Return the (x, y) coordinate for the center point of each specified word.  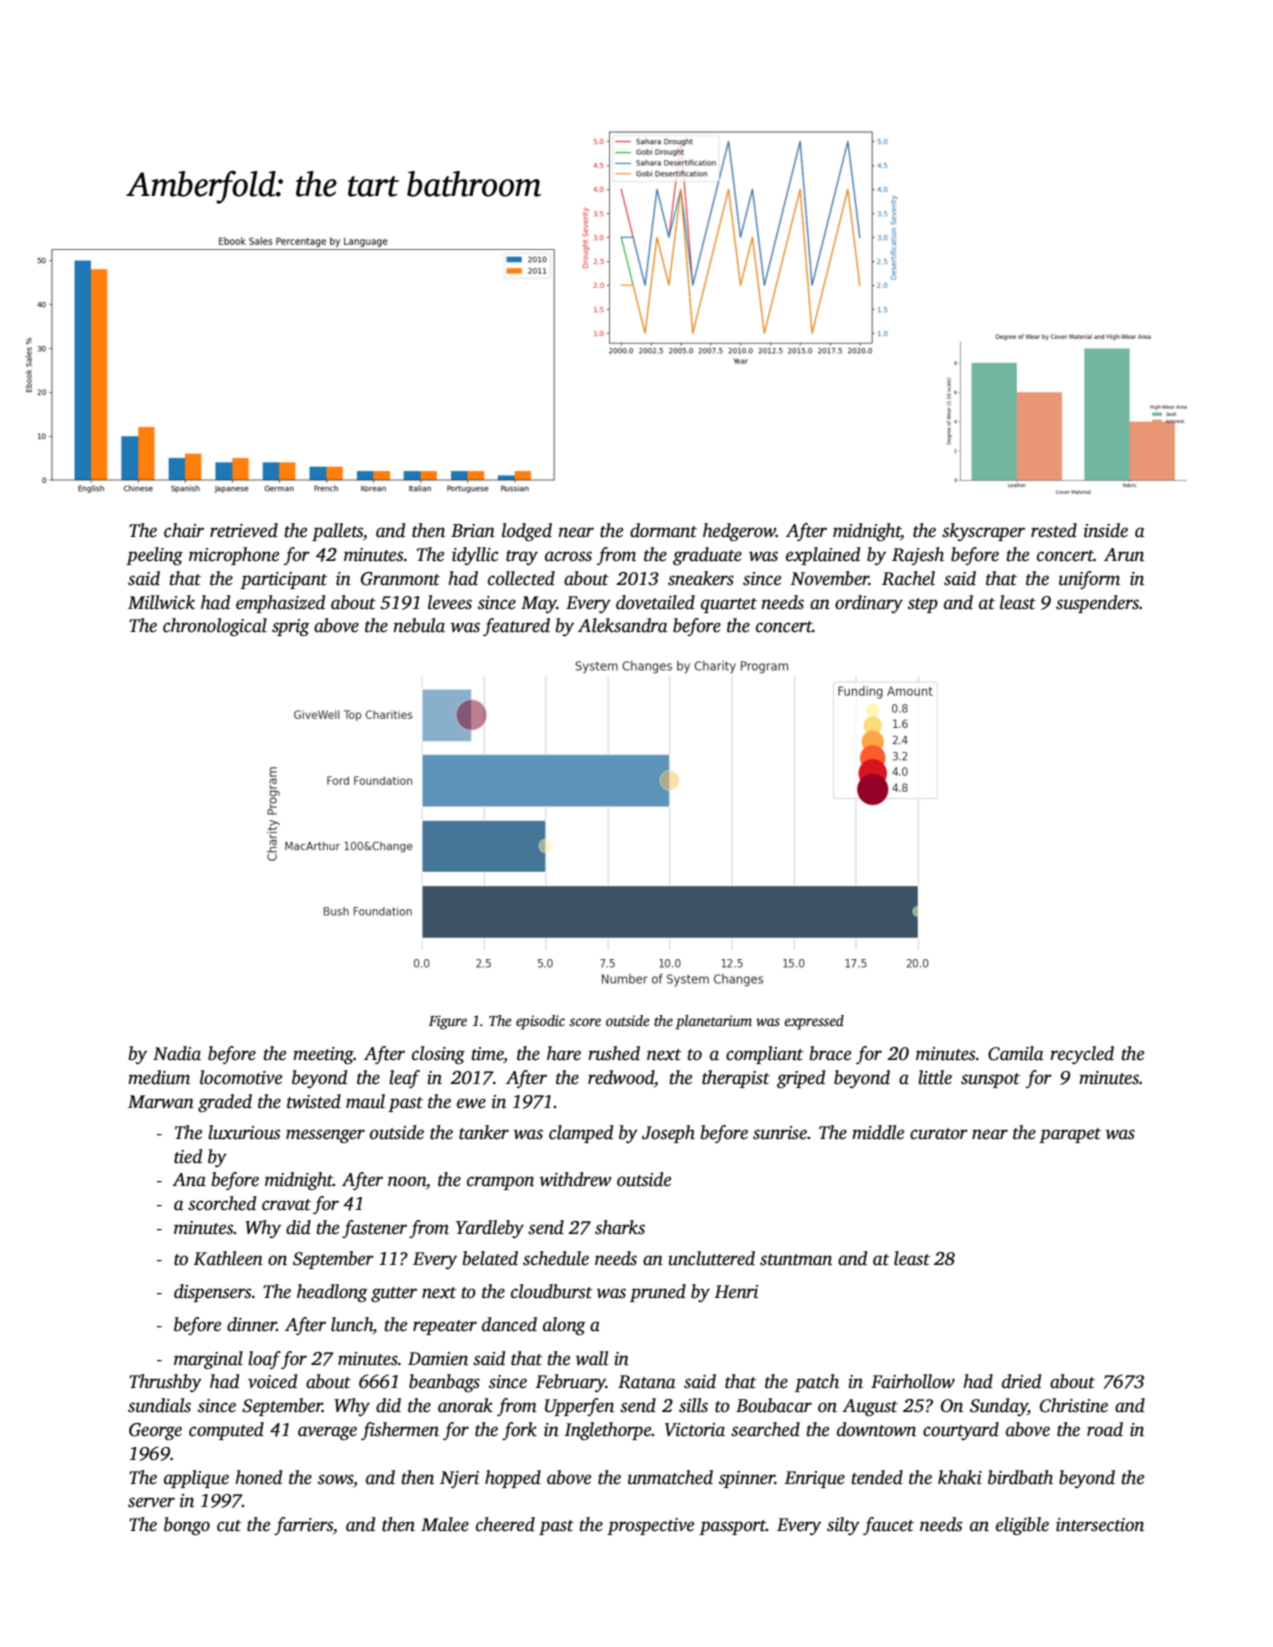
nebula (419, 625)
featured (516, 627)
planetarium (714, 1022)
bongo (187, 1526)
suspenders (1097, 604)
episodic (540, 1022)
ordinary (869, 604)
